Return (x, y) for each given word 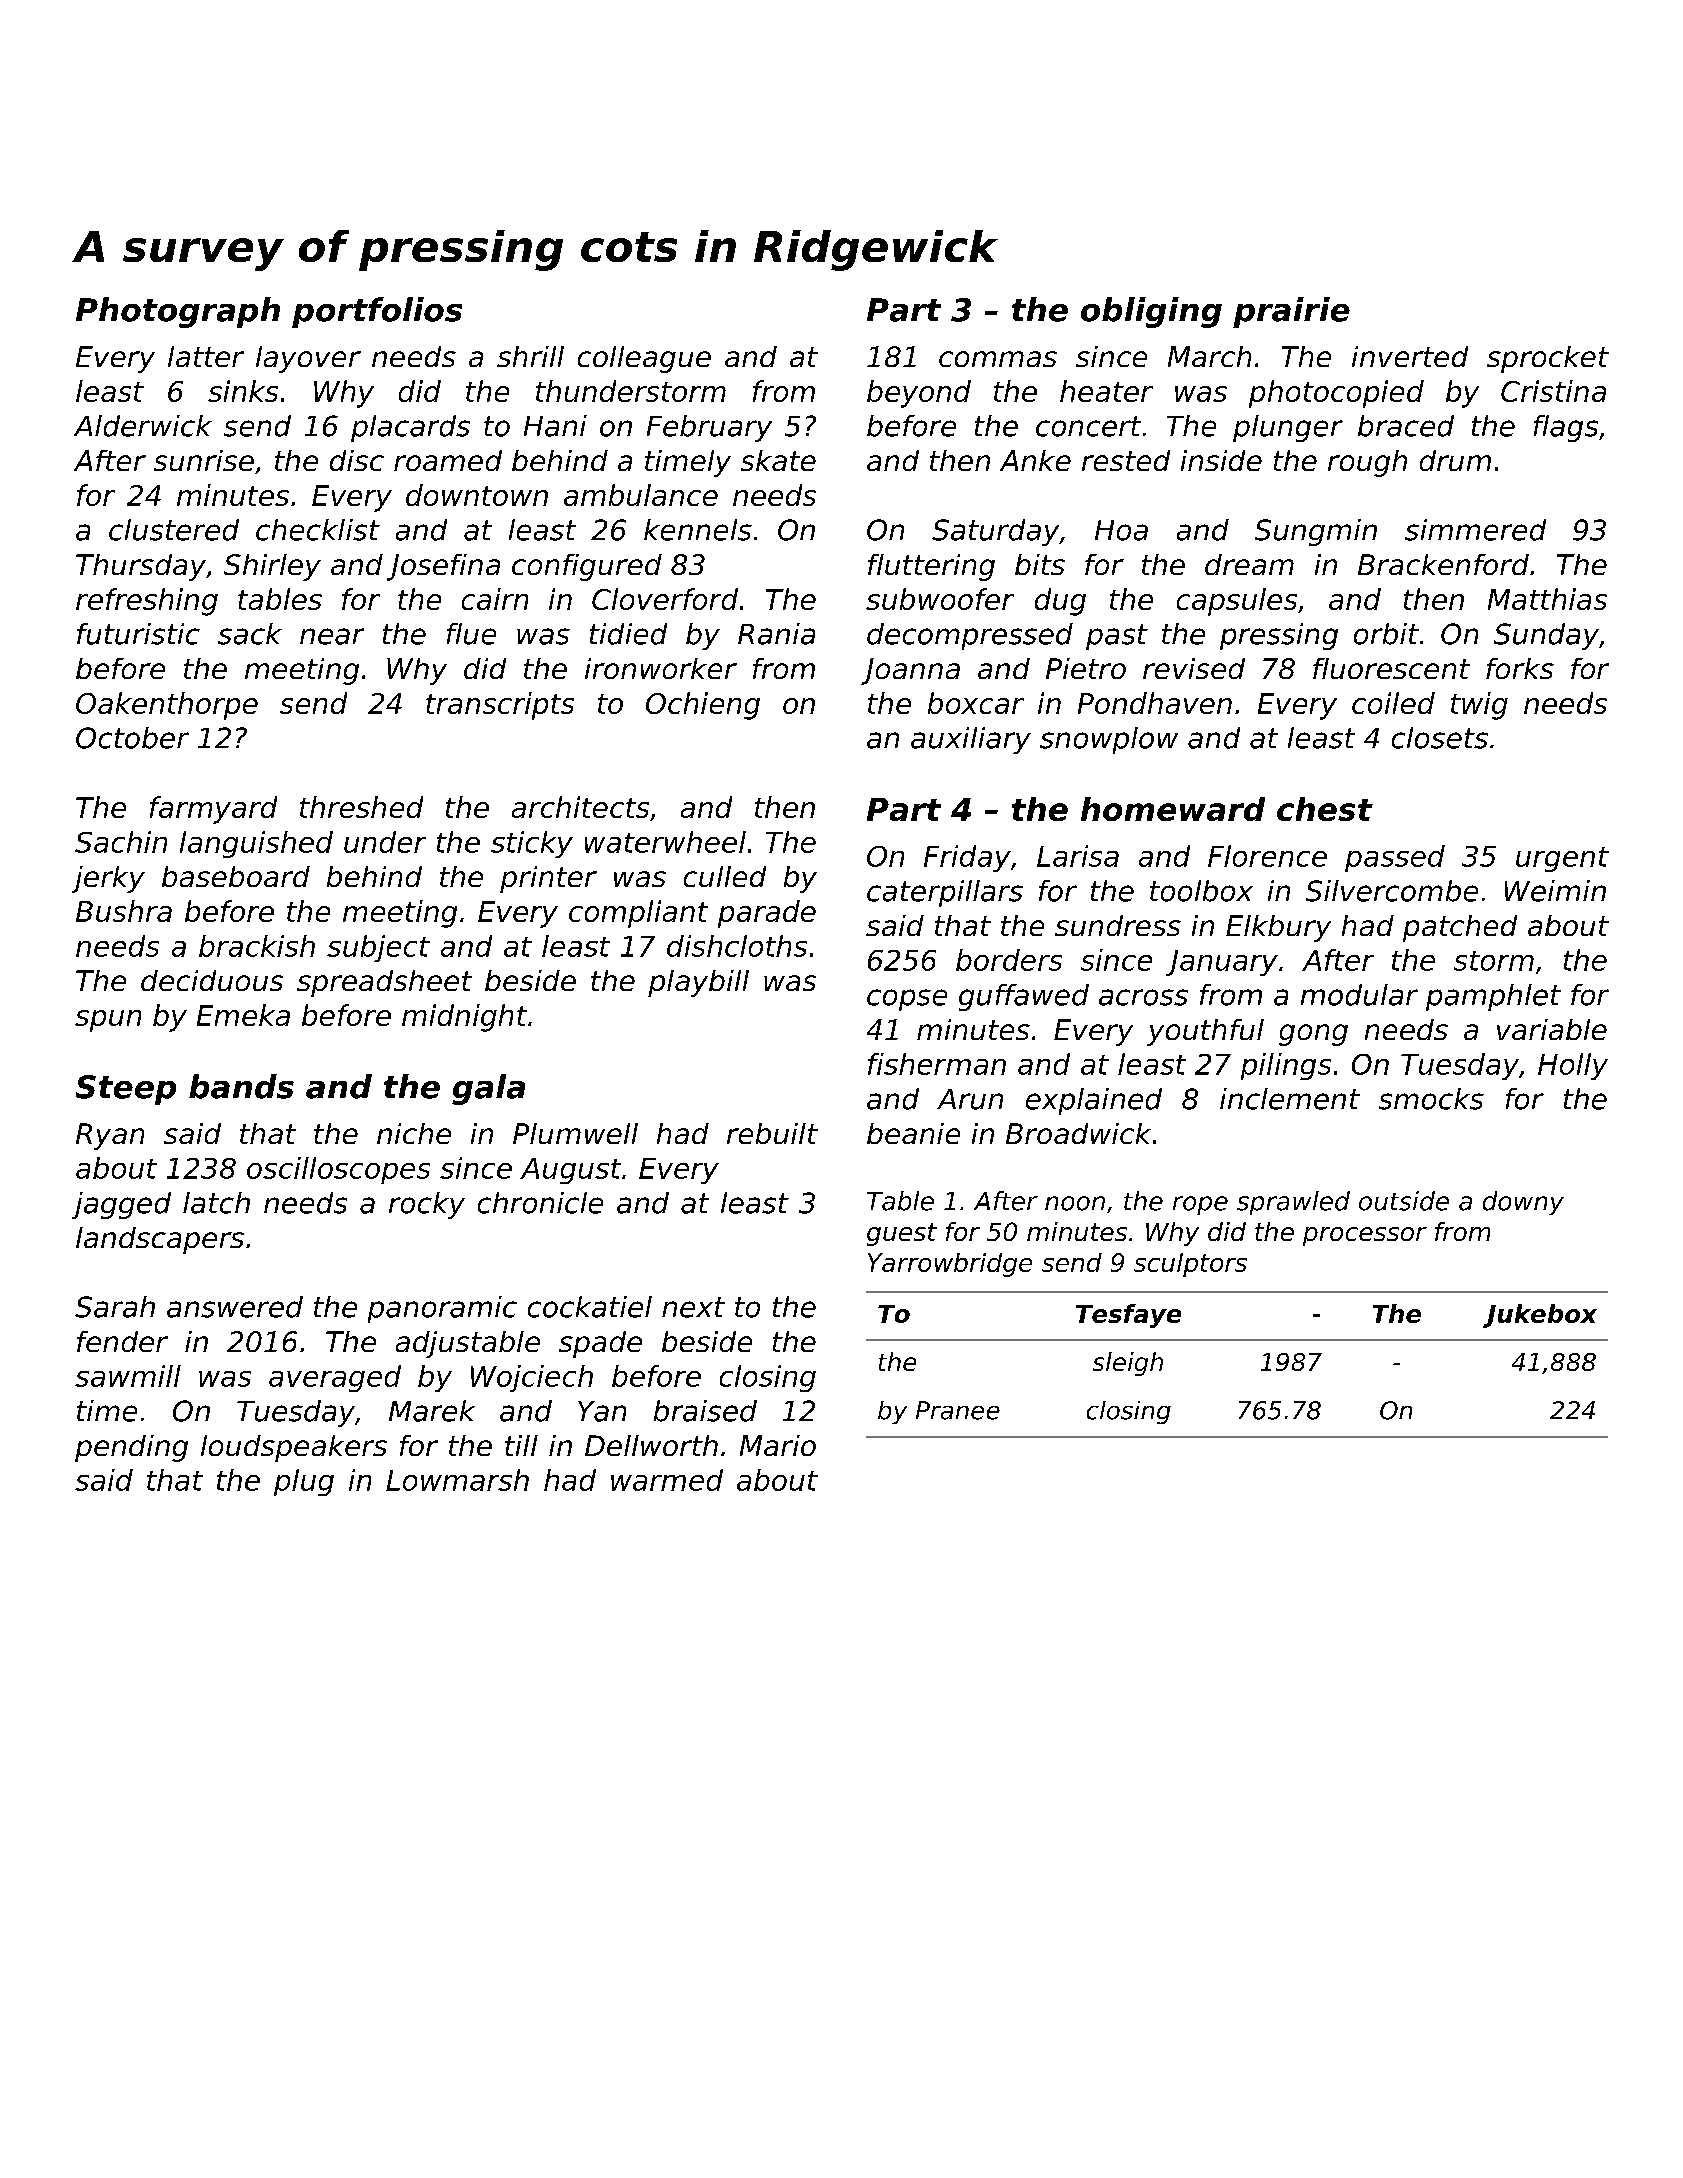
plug (304, 1482)
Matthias (1547, 599)
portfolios (377, 312)
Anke (1035, 460)
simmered (1475, 530)
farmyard (213, 810)
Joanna (910, 671)
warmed (667, 1480)
